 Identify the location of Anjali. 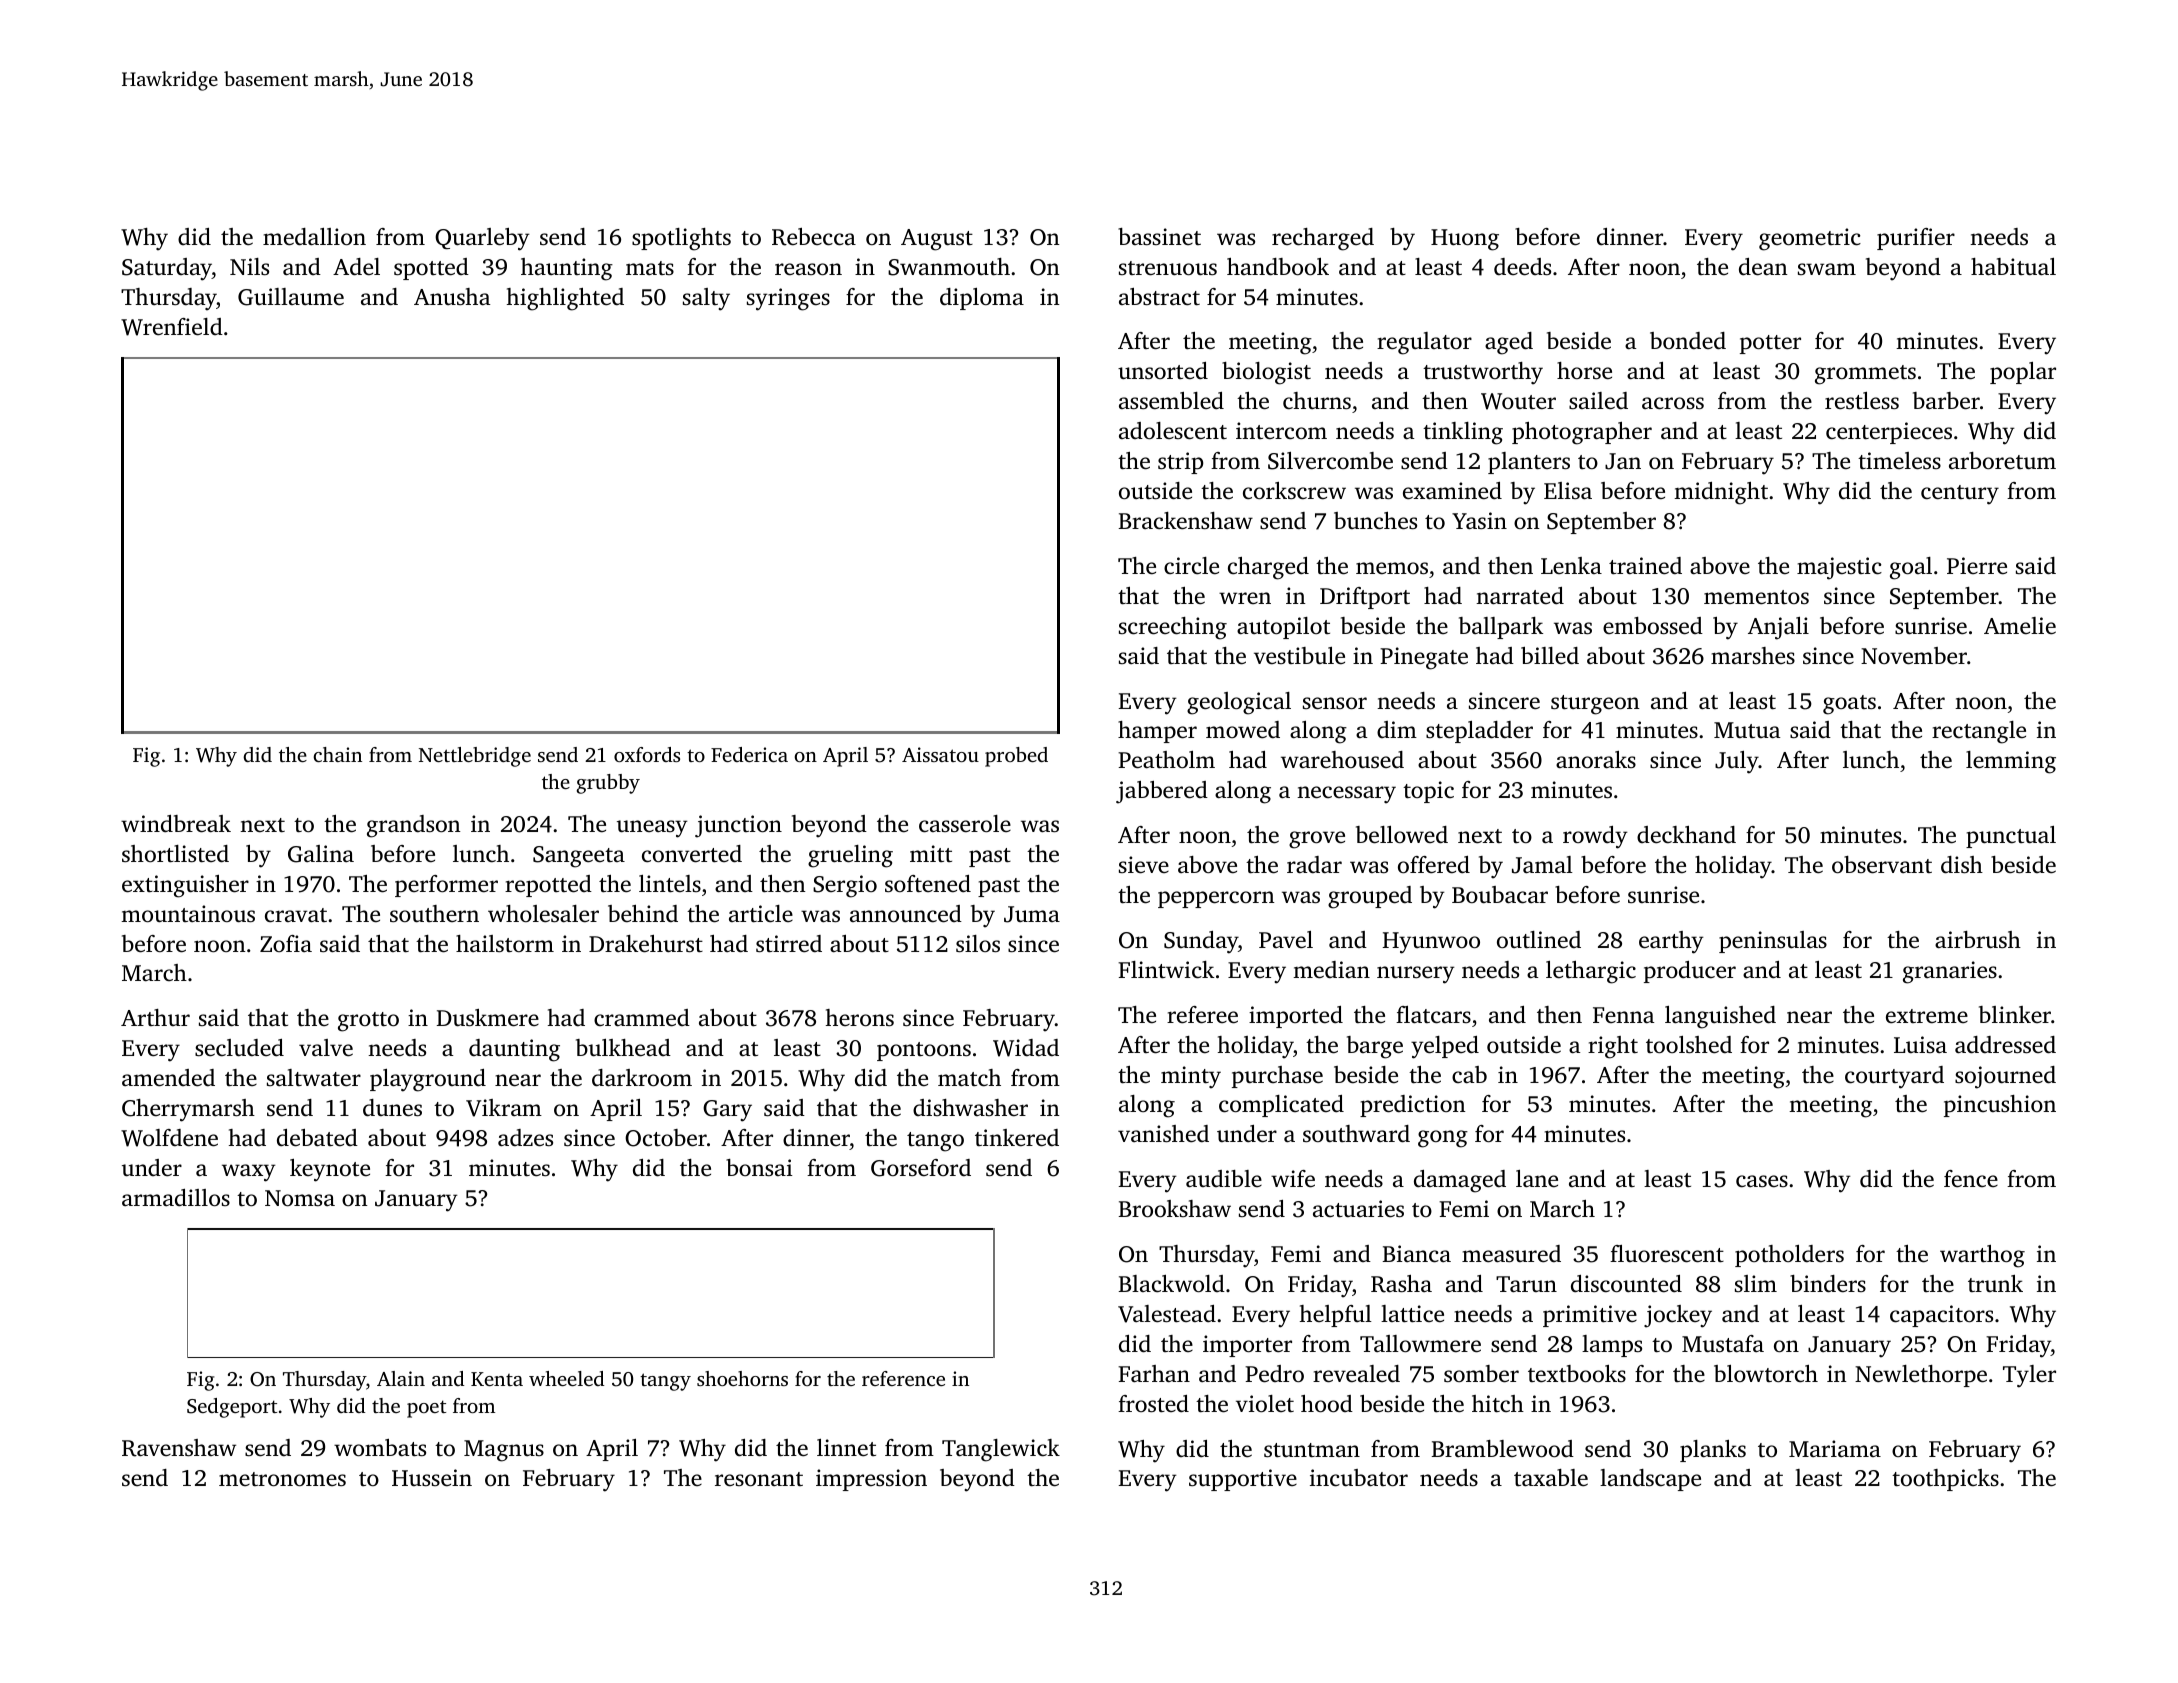
(1778, 628).
